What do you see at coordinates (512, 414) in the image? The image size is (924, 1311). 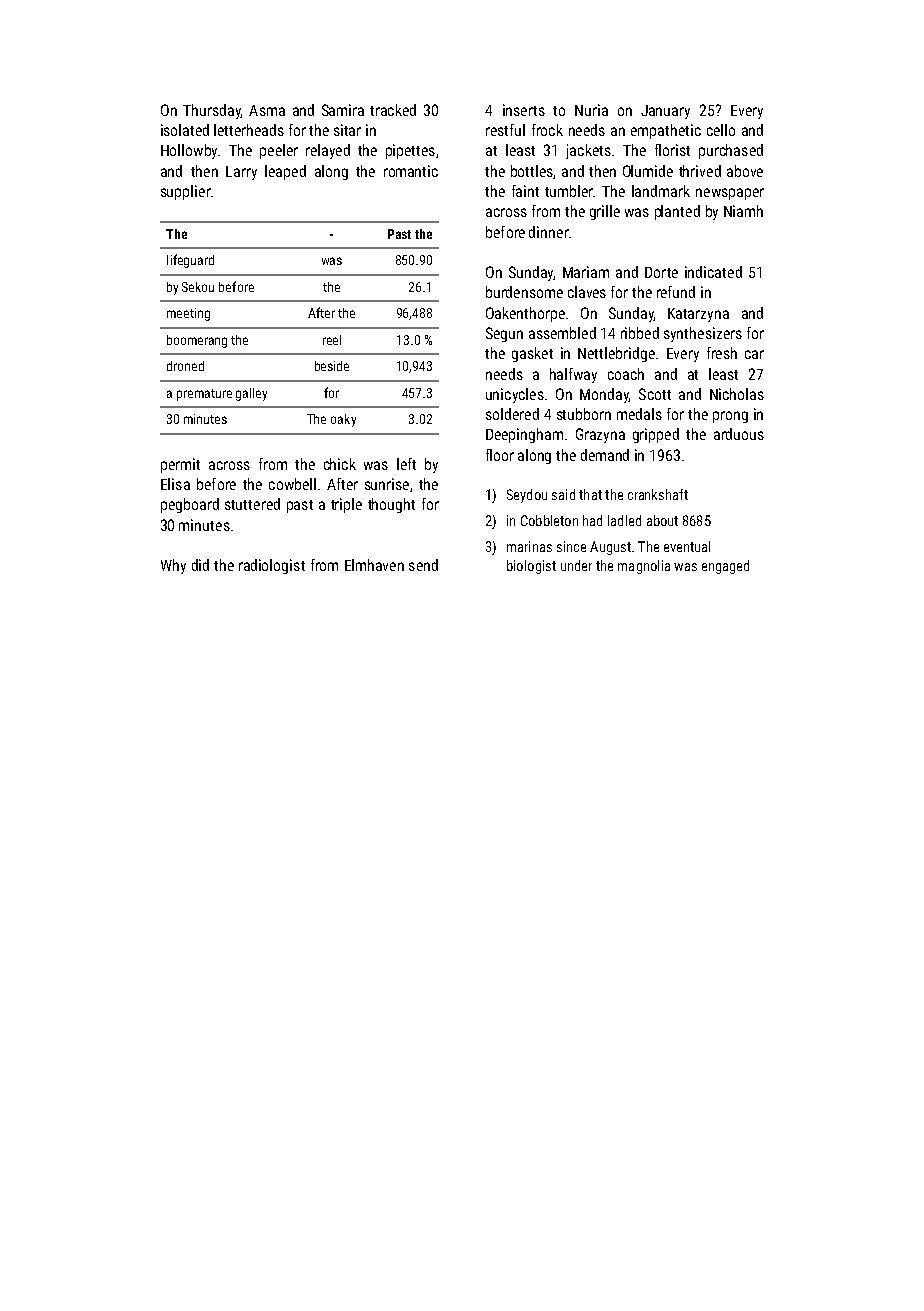 I see `soldered` at bounding box center [512, 414].
